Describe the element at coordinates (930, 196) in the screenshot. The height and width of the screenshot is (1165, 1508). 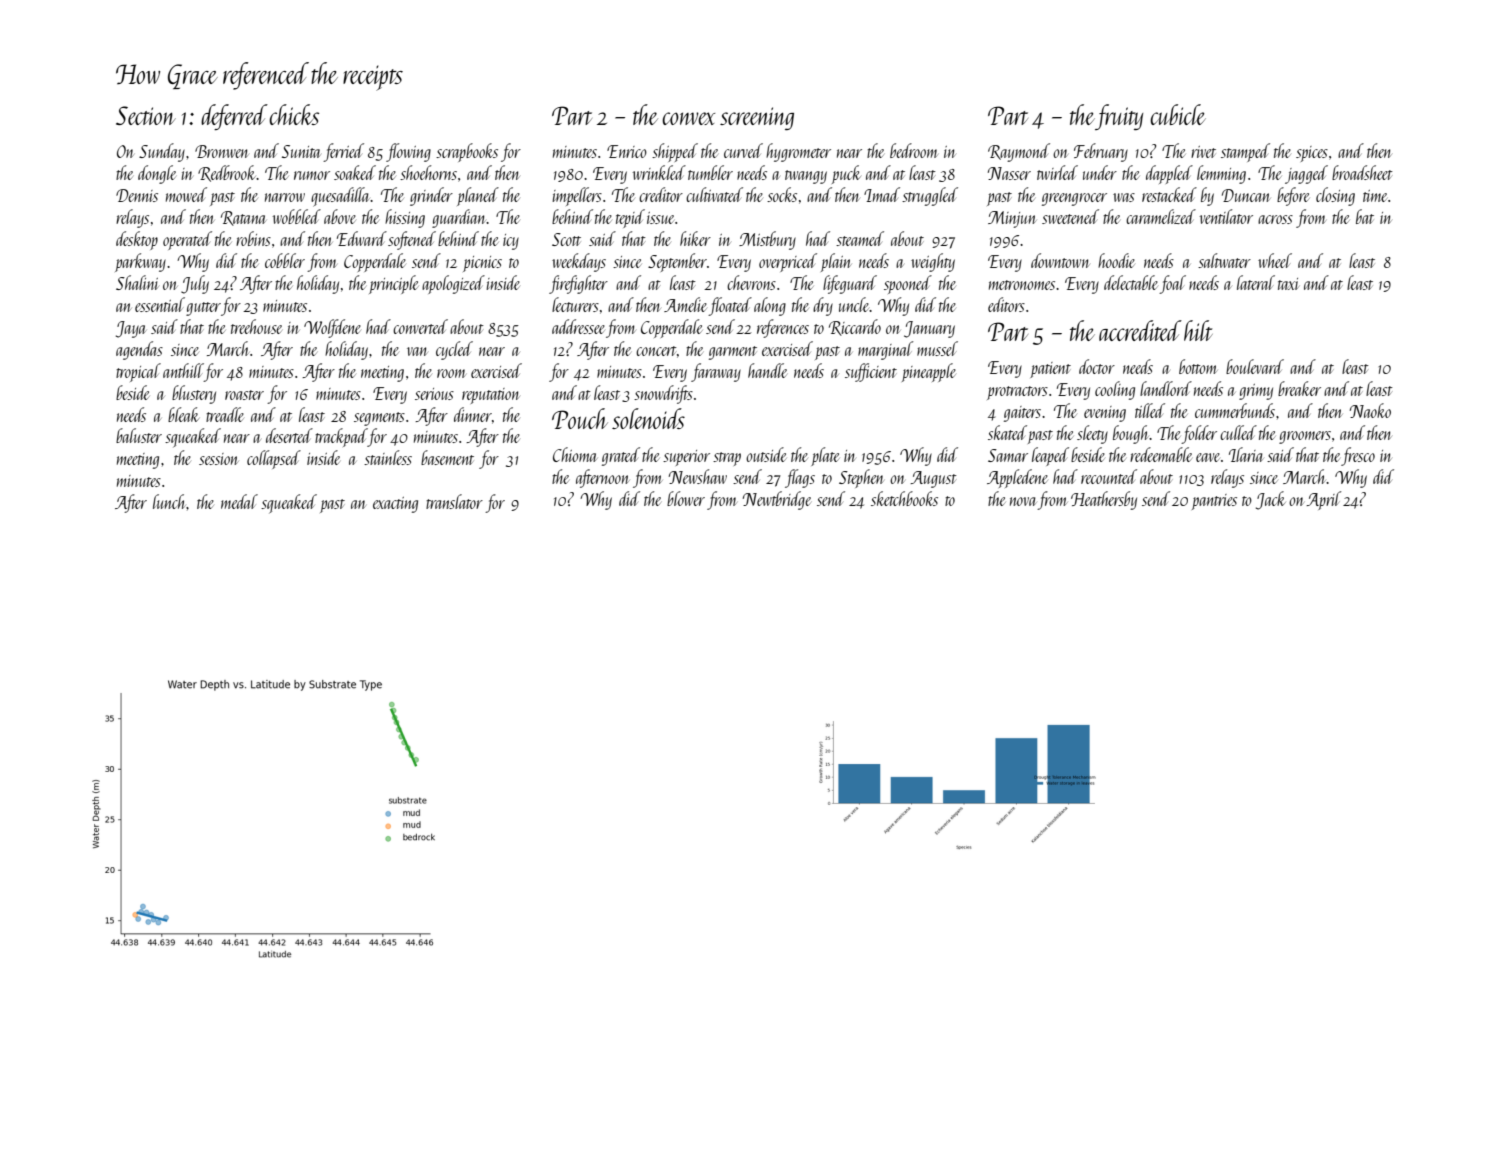
I see `struggled` at that location.
